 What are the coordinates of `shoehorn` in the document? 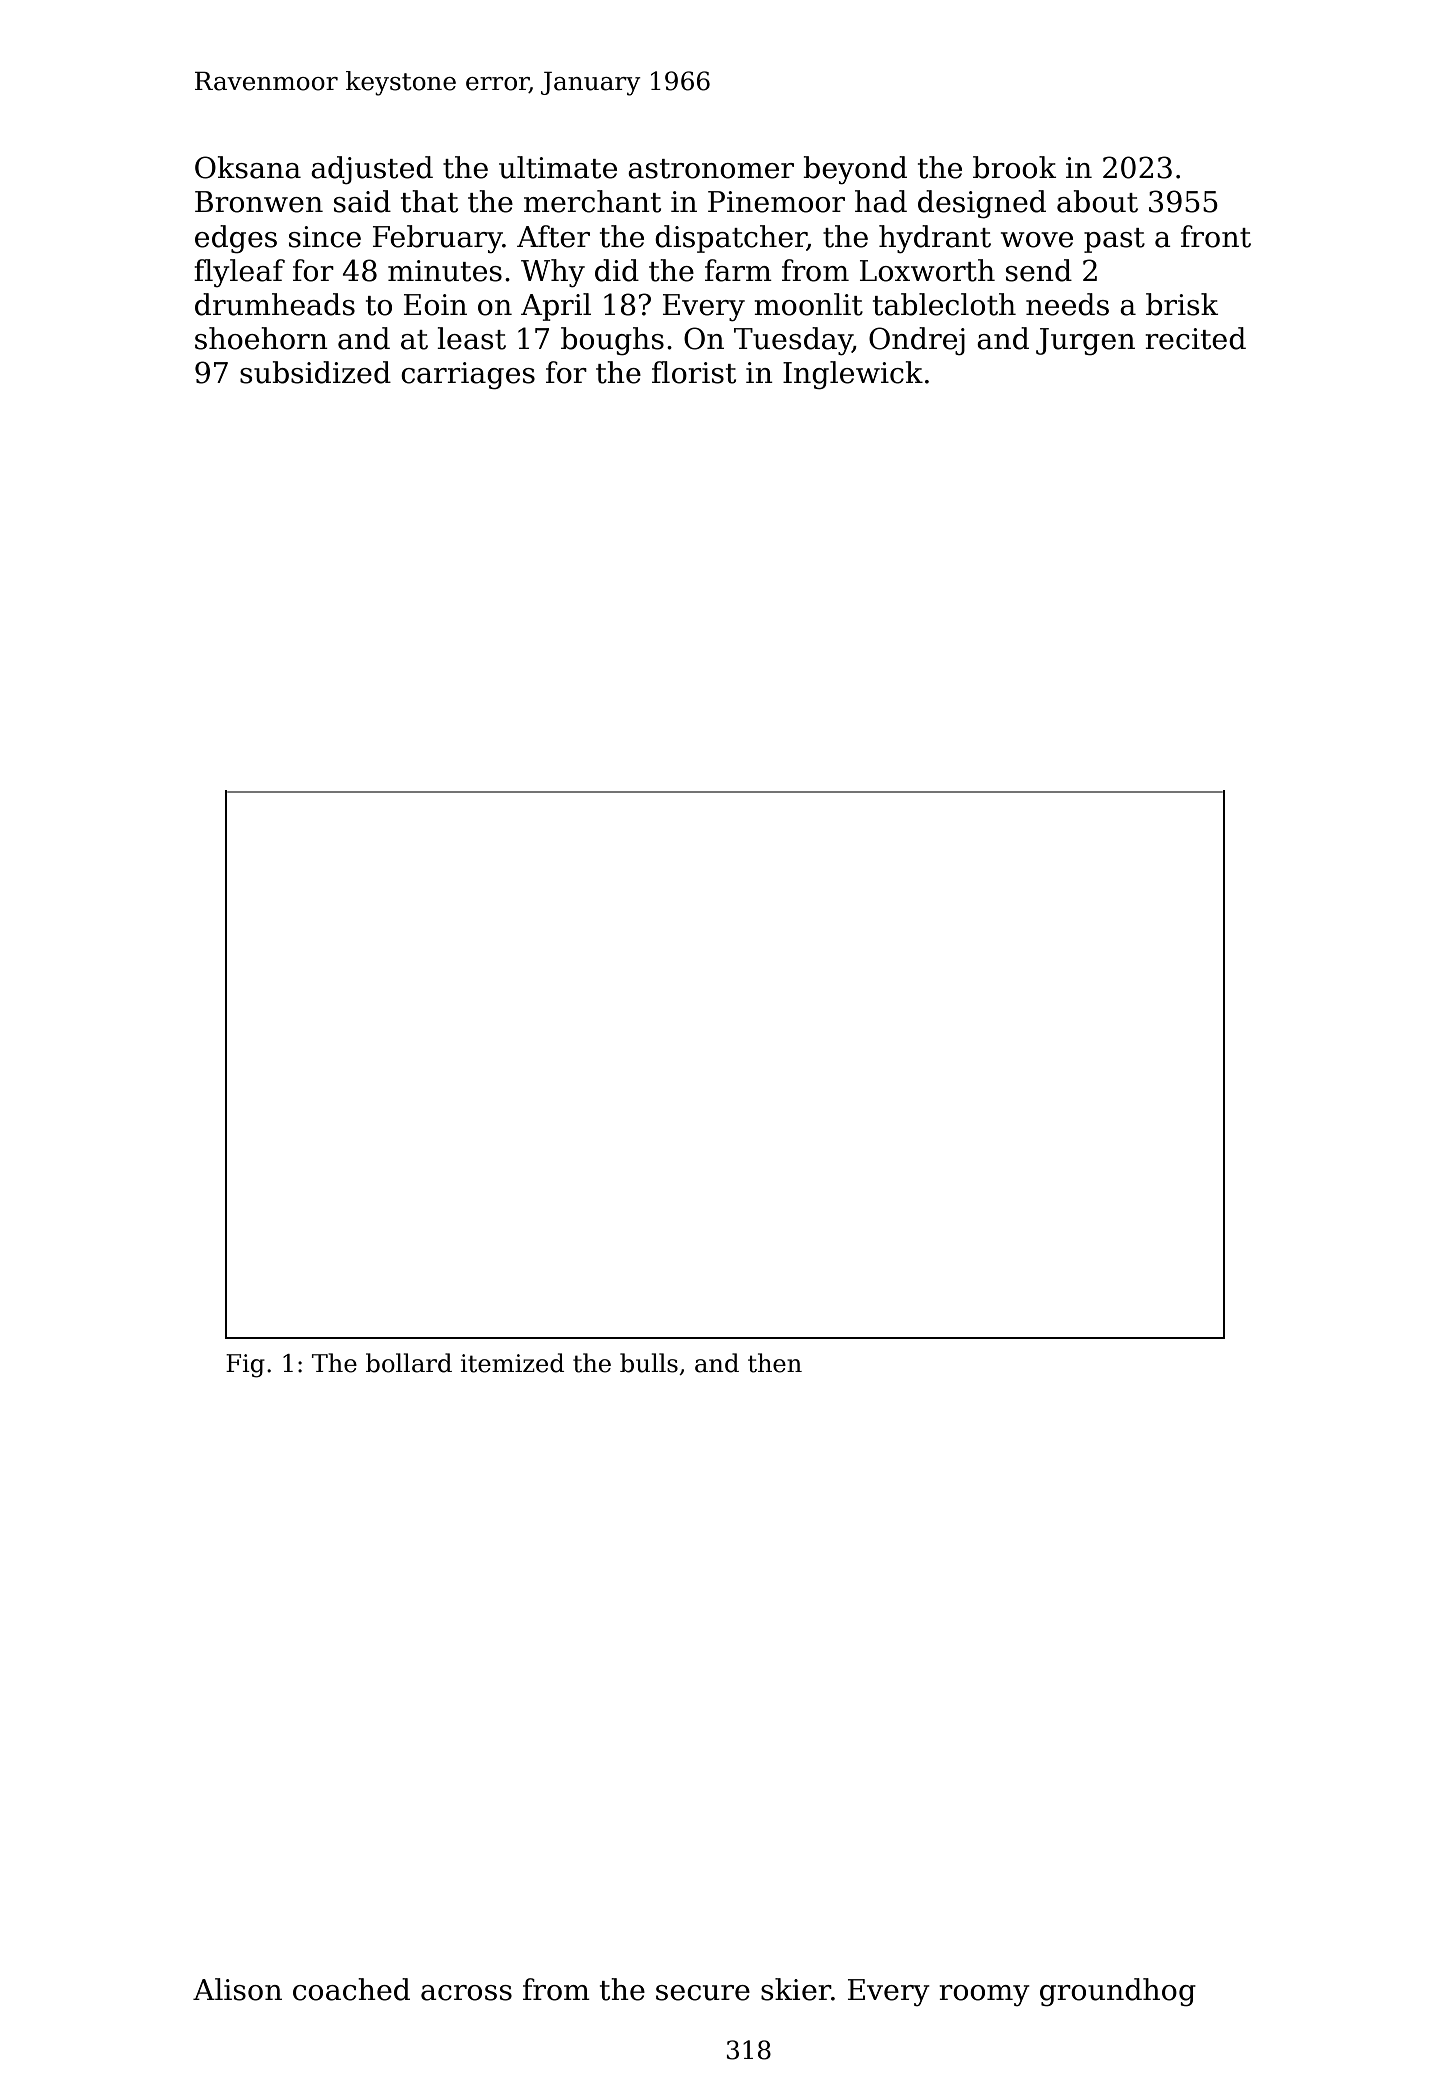 It's located at (261, 338).
